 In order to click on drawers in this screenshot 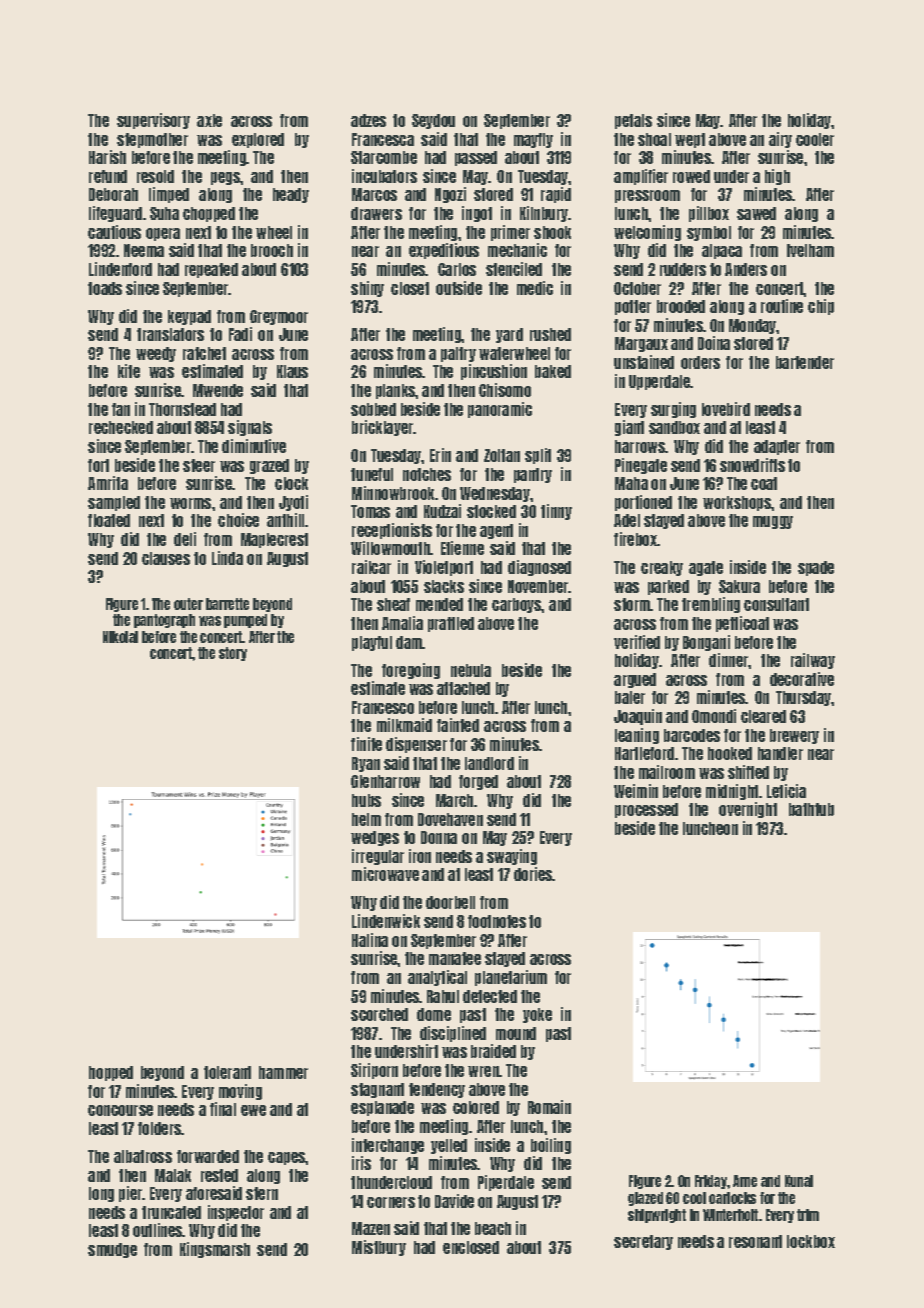, I will do `click(376, 213)`.
